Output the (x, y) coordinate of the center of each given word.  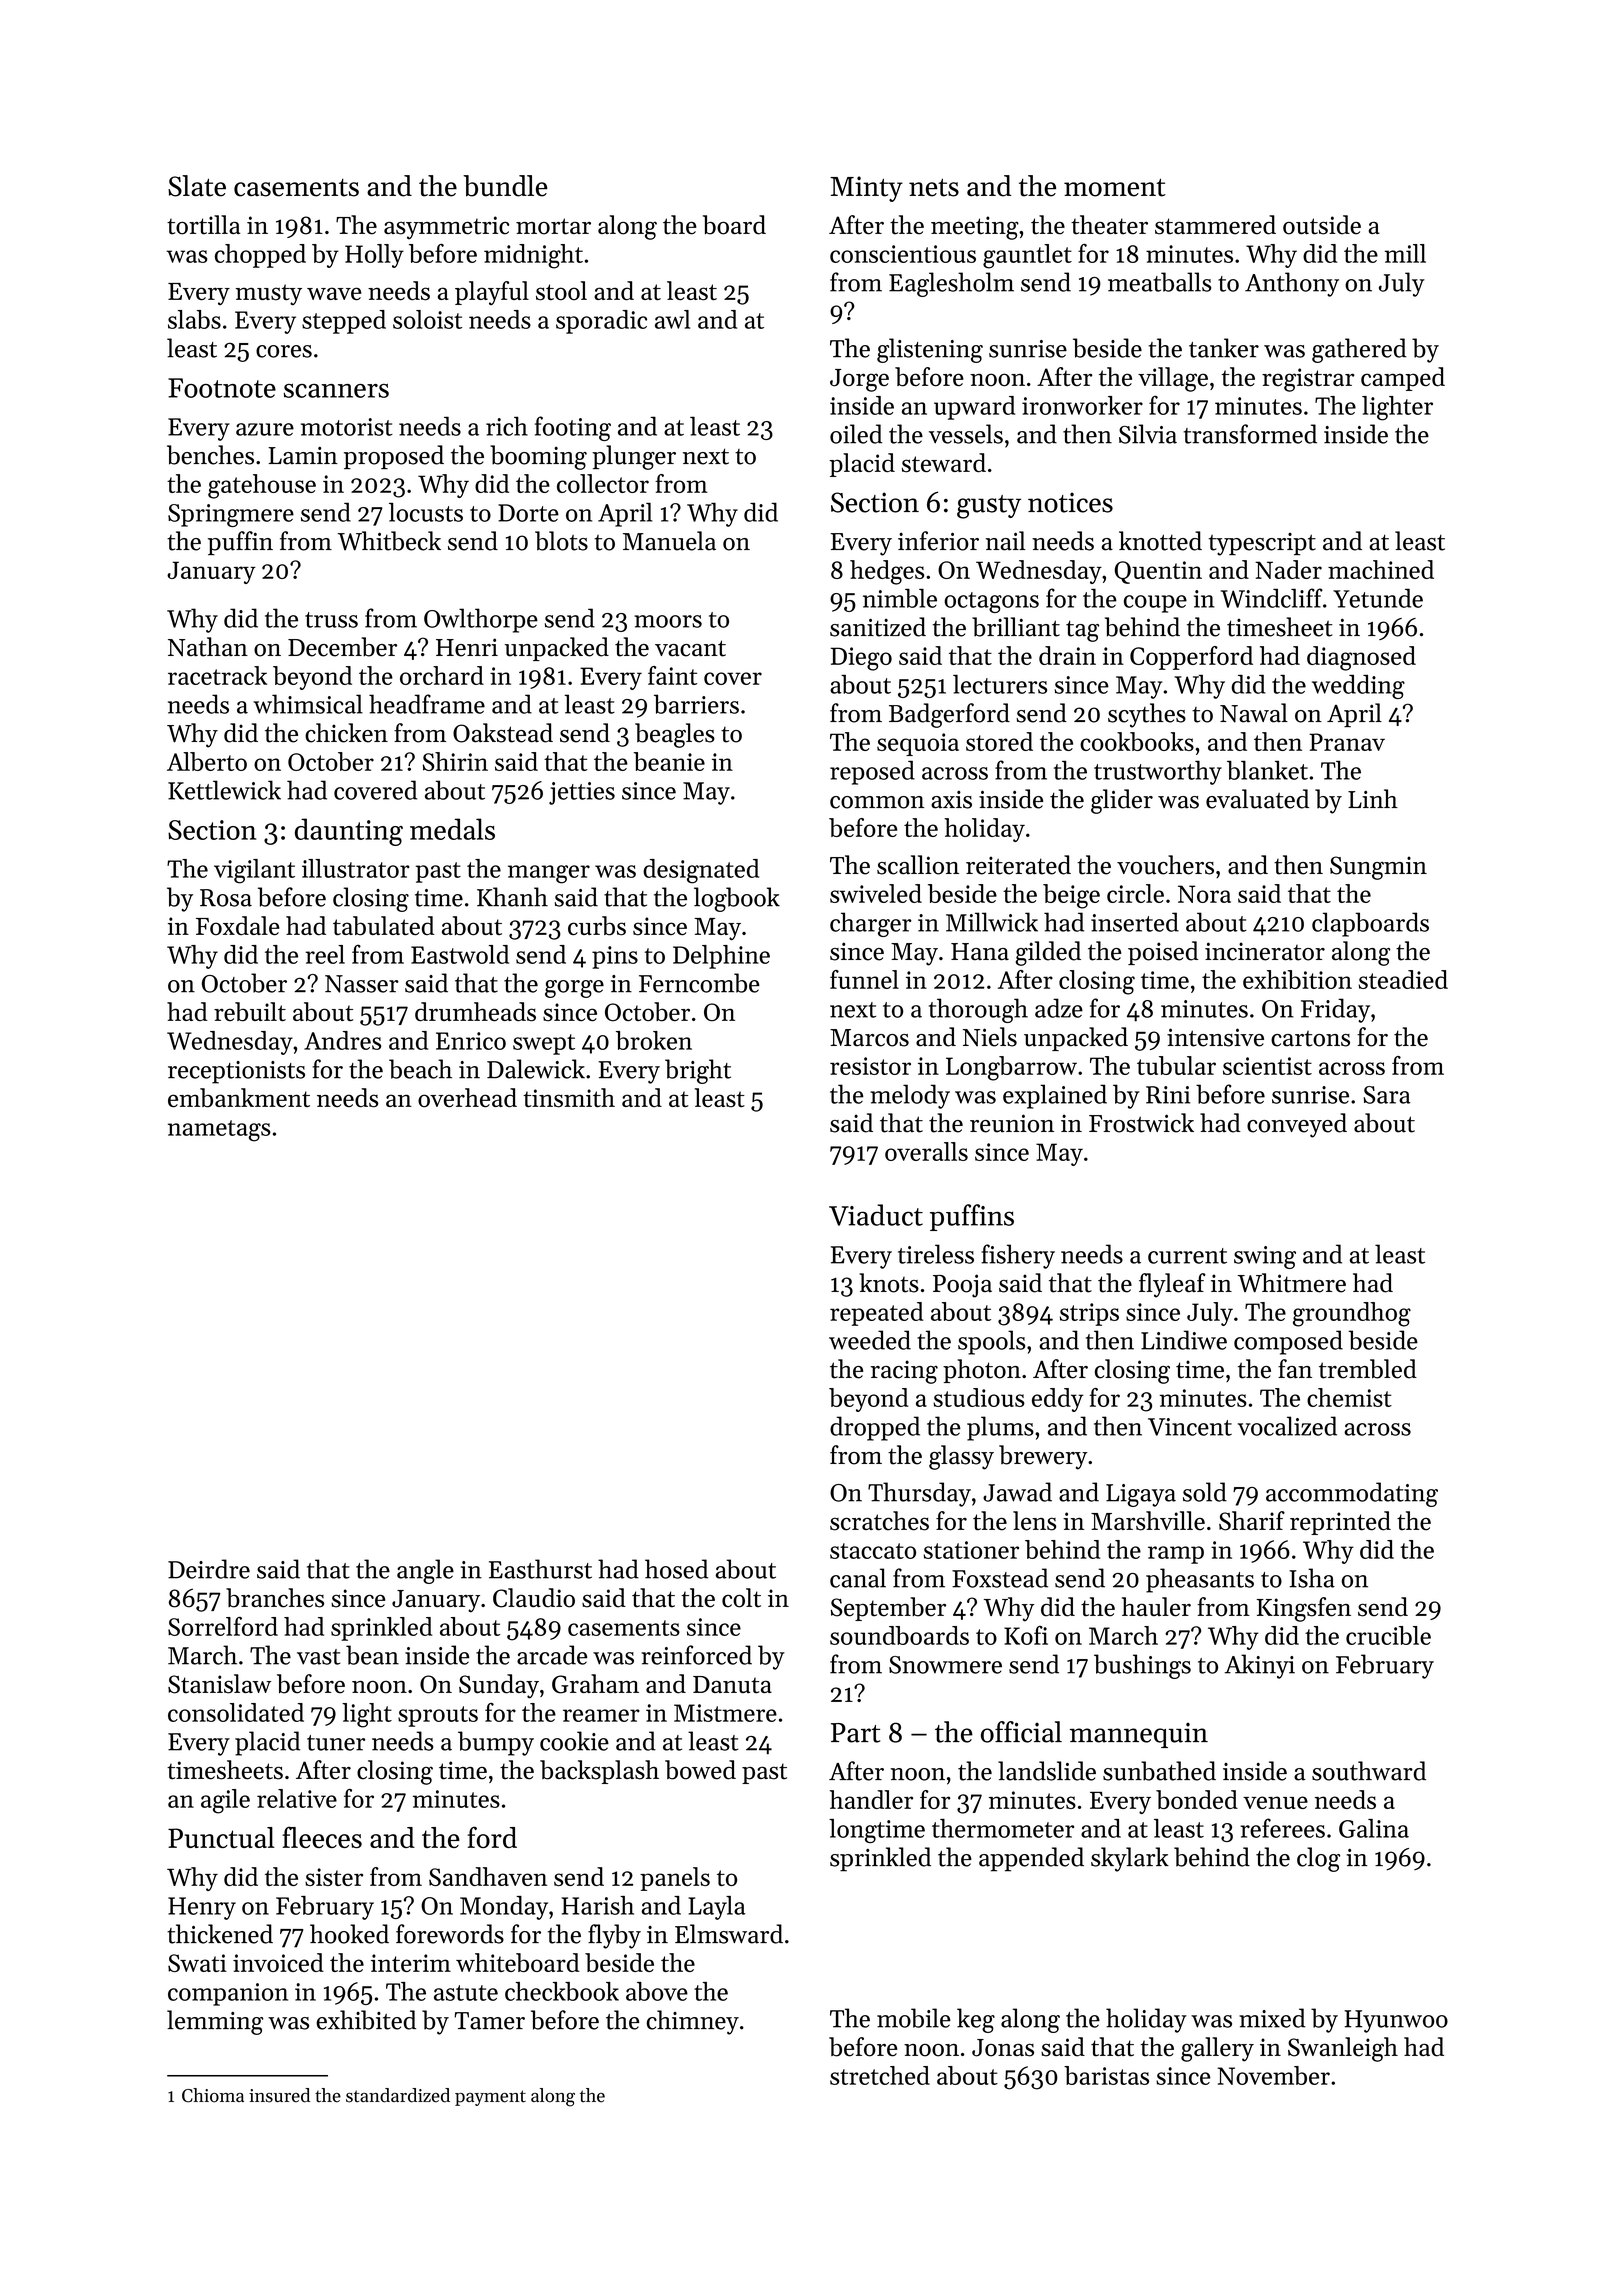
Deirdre (209, 1569)
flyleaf (1172, 1285)
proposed (394, 457)
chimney (693, 2022)
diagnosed (1361, 658)
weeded (870, 1340)
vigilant (254, 871)
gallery (1217, 2049)
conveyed (1297, 1125)
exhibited (366, 2020)
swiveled (876, 893)
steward (944, 463)
